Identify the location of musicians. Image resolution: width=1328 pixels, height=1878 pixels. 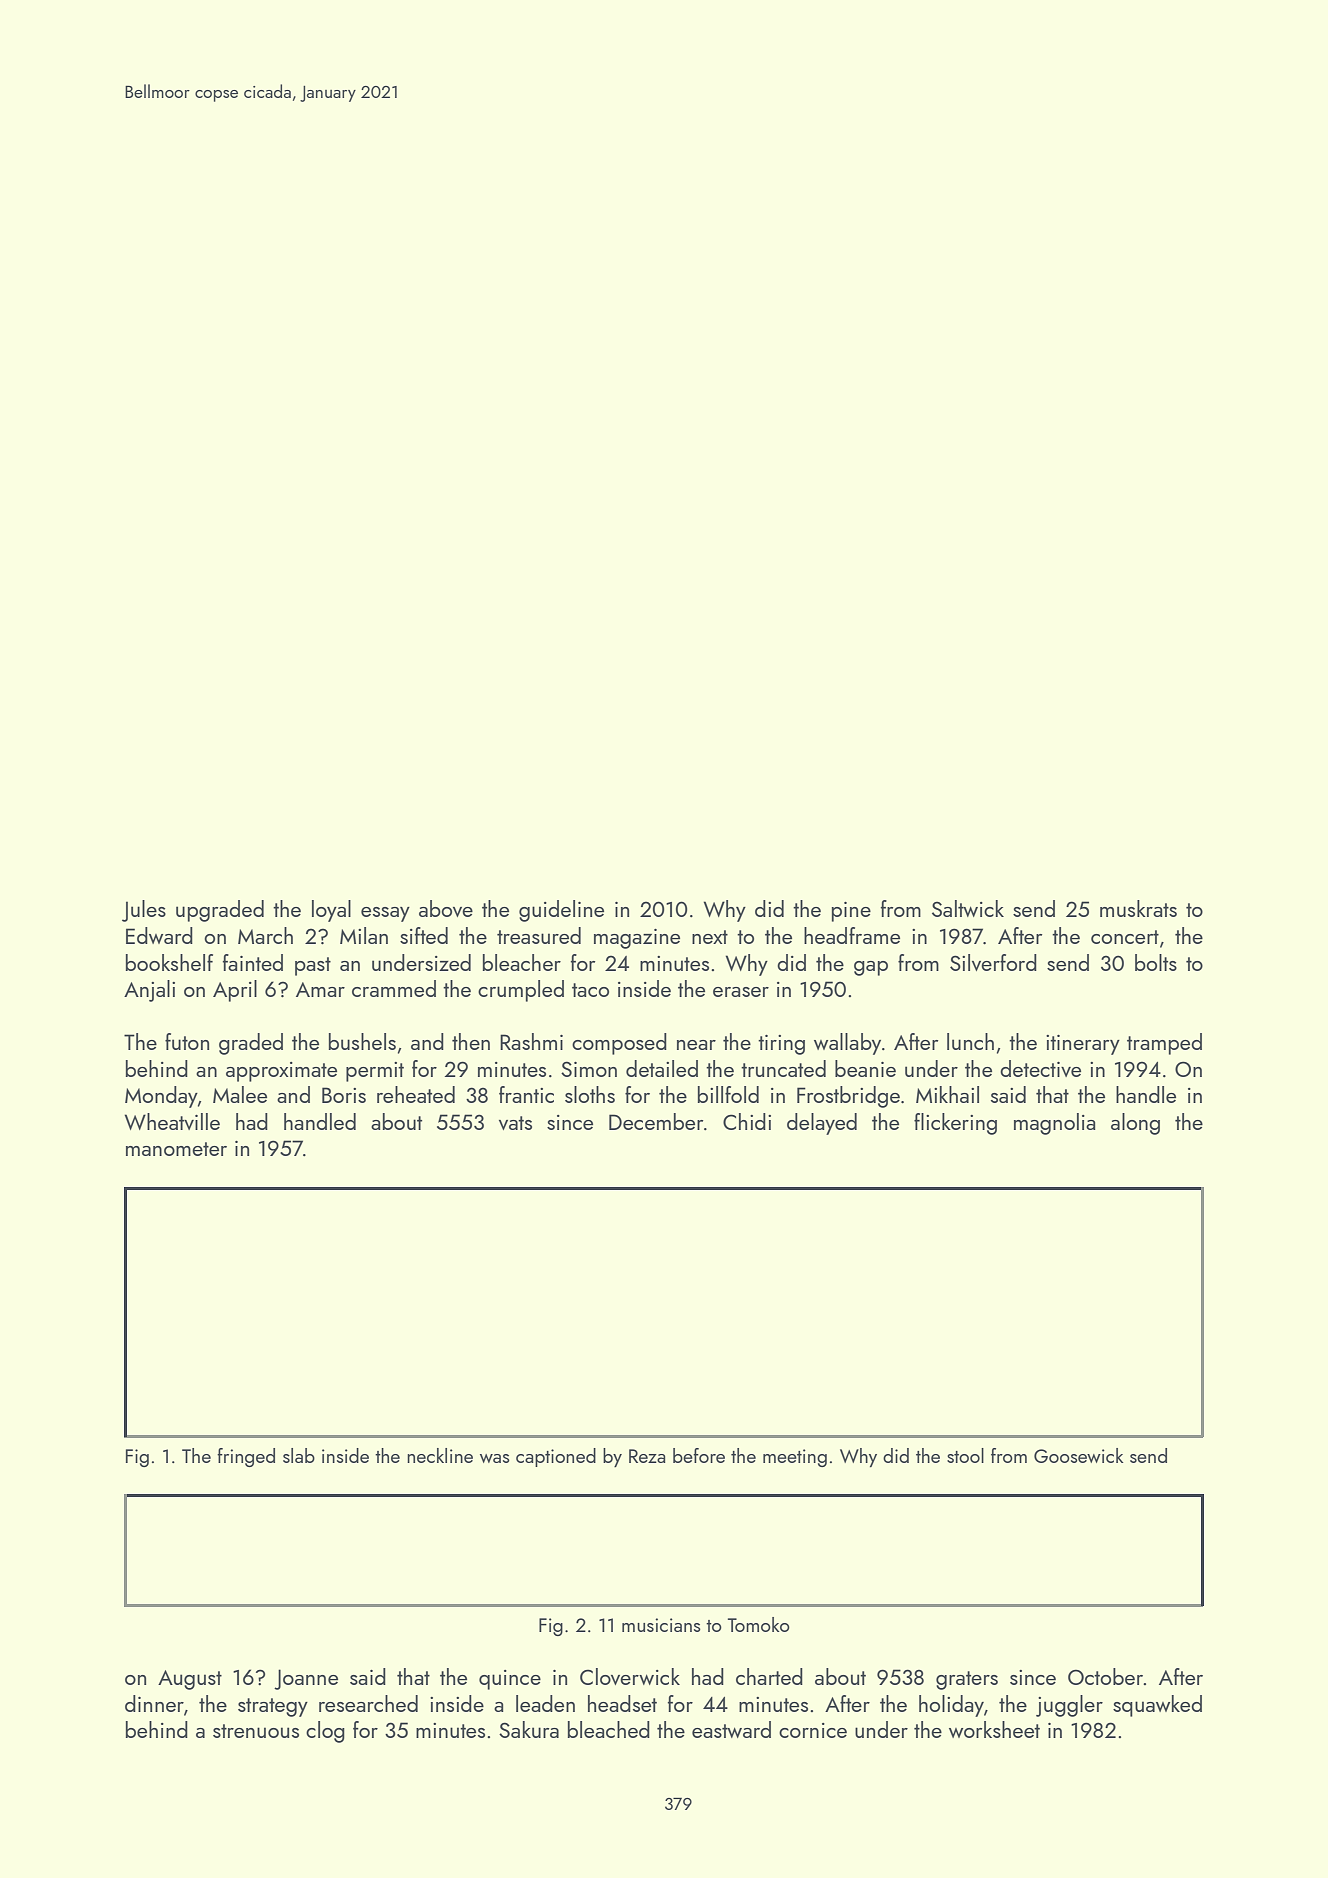
(661, 1625).
